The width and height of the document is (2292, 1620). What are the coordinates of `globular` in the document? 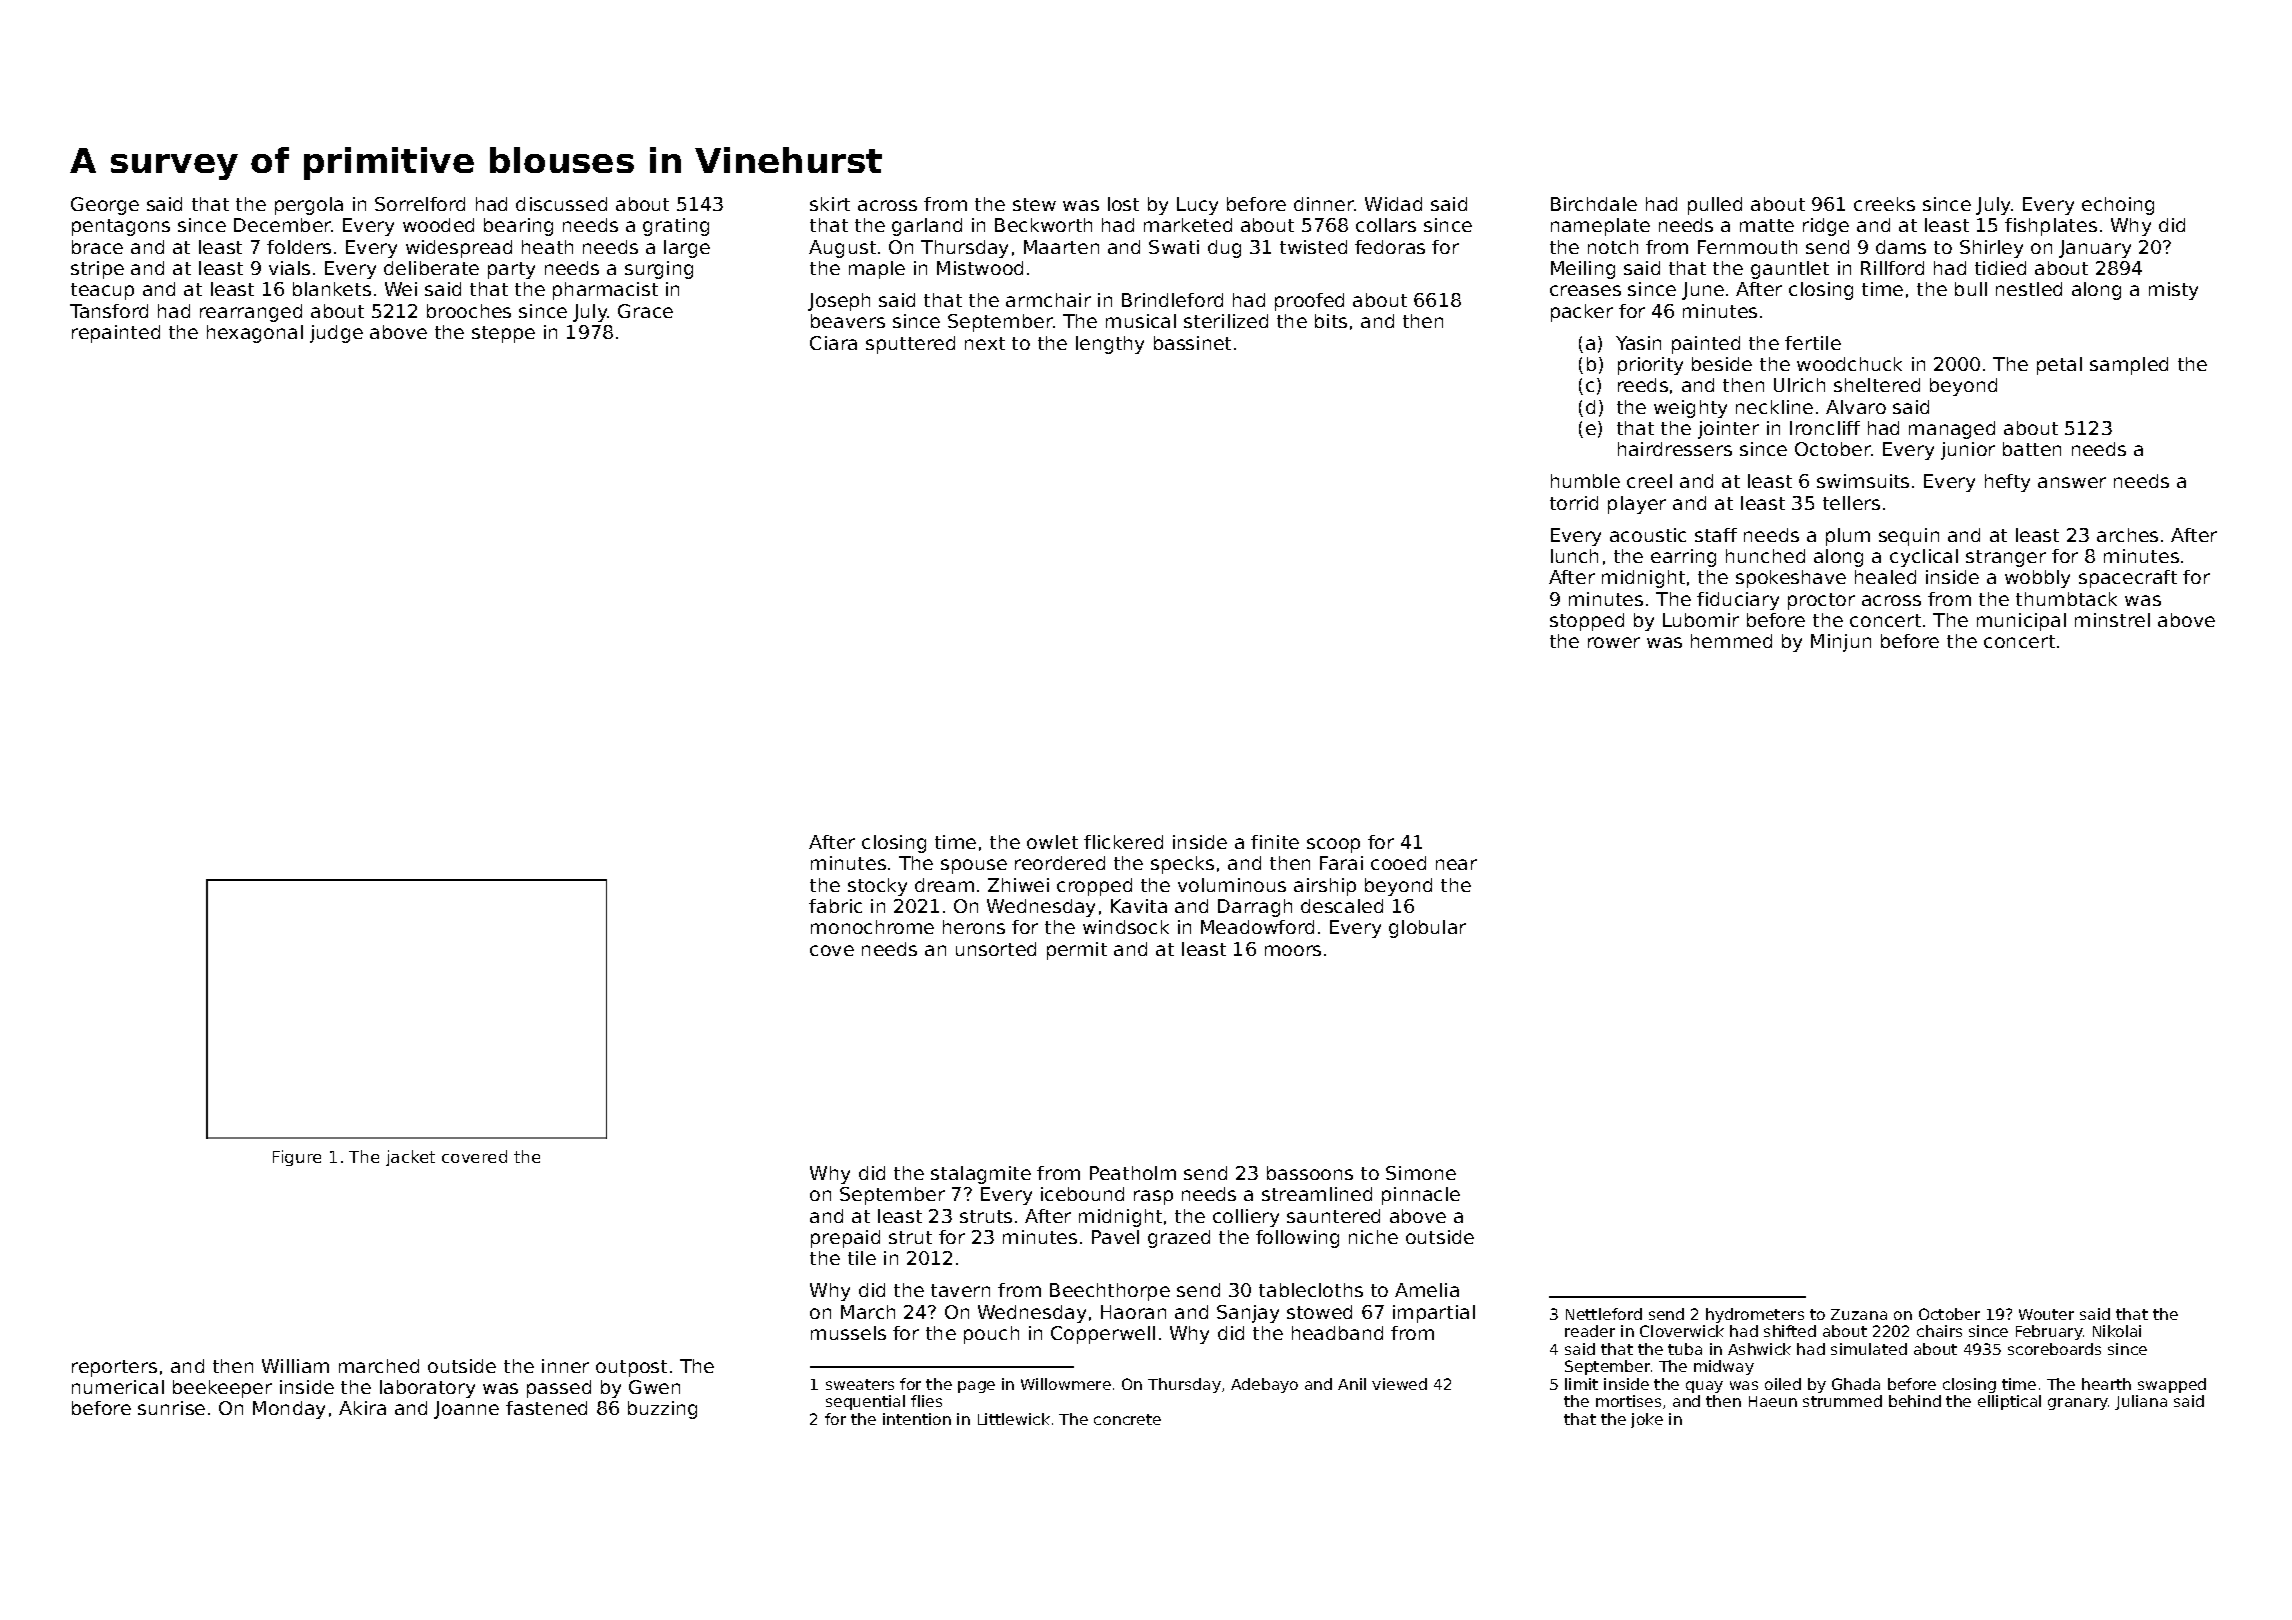 It's located at (1427, 929).
